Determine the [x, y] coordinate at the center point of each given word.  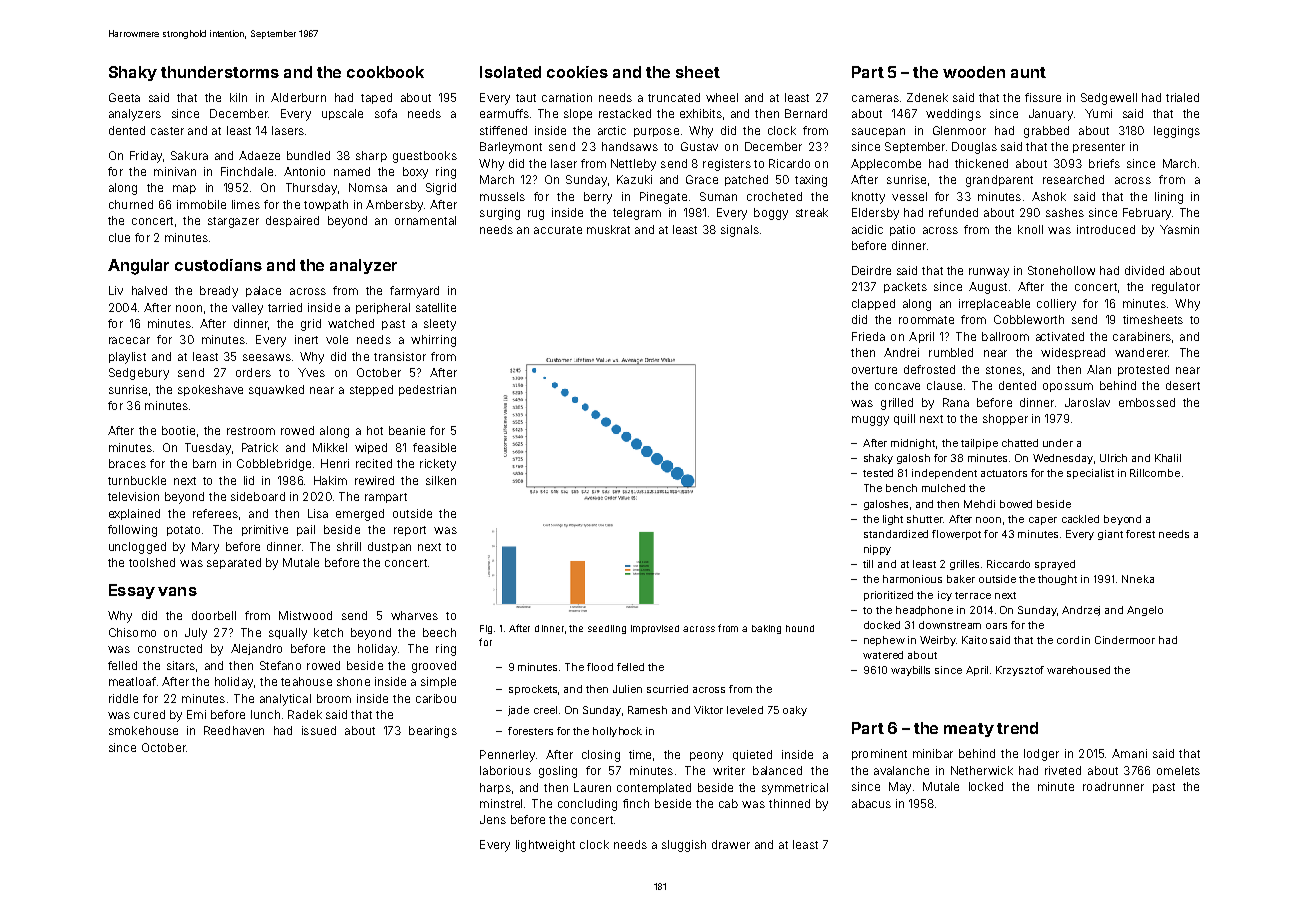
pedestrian [427, 390]
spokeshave [210, 390]
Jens [493, 819]
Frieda [868, 336]
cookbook [385, 72]
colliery [1056, 305]
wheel [722, 97]
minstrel [501, 803]
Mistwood [305, 615]
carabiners [1142, 336]
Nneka [1138, 579]
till [868, 564]
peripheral [383, 308]
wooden [974, 72]
